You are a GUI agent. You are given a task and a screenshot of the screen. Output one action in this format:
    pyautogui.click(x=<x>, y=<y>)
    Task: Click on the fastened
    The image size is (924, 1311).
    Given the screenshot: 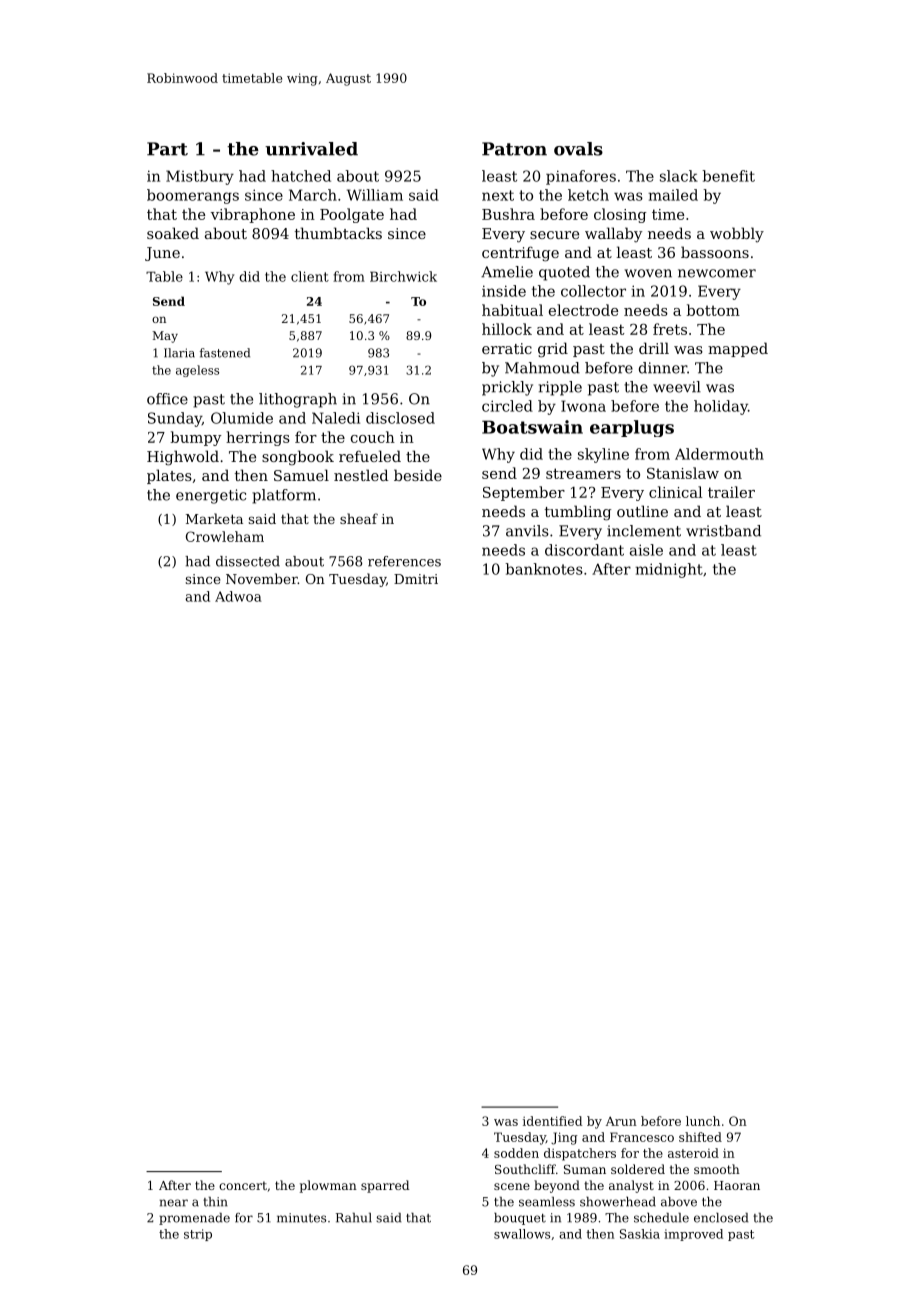 What is the action you would take?
    pyautogui.click(x=225, y=353)
